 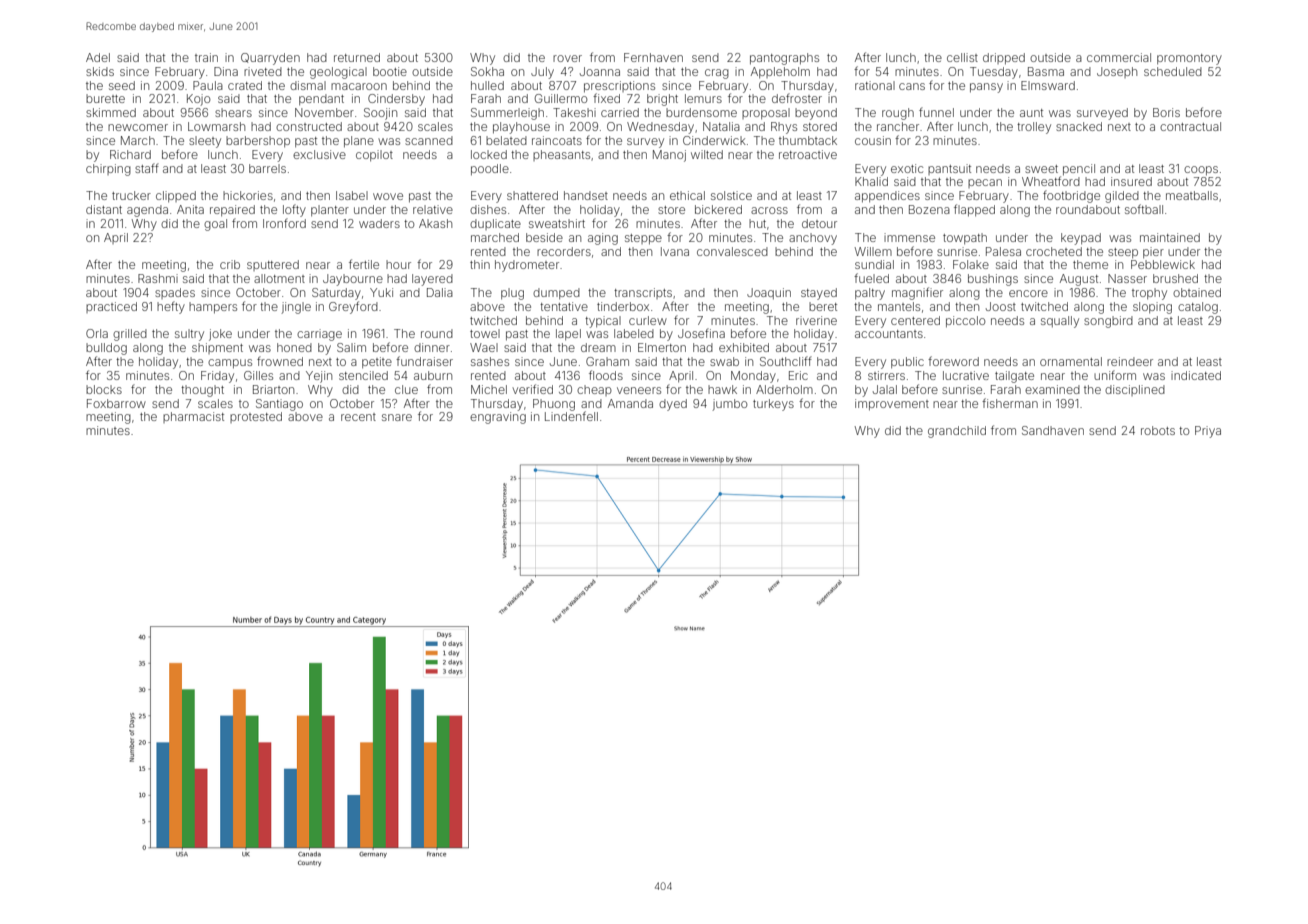 I want to click on promontory, so click(x=1189, y=59).
